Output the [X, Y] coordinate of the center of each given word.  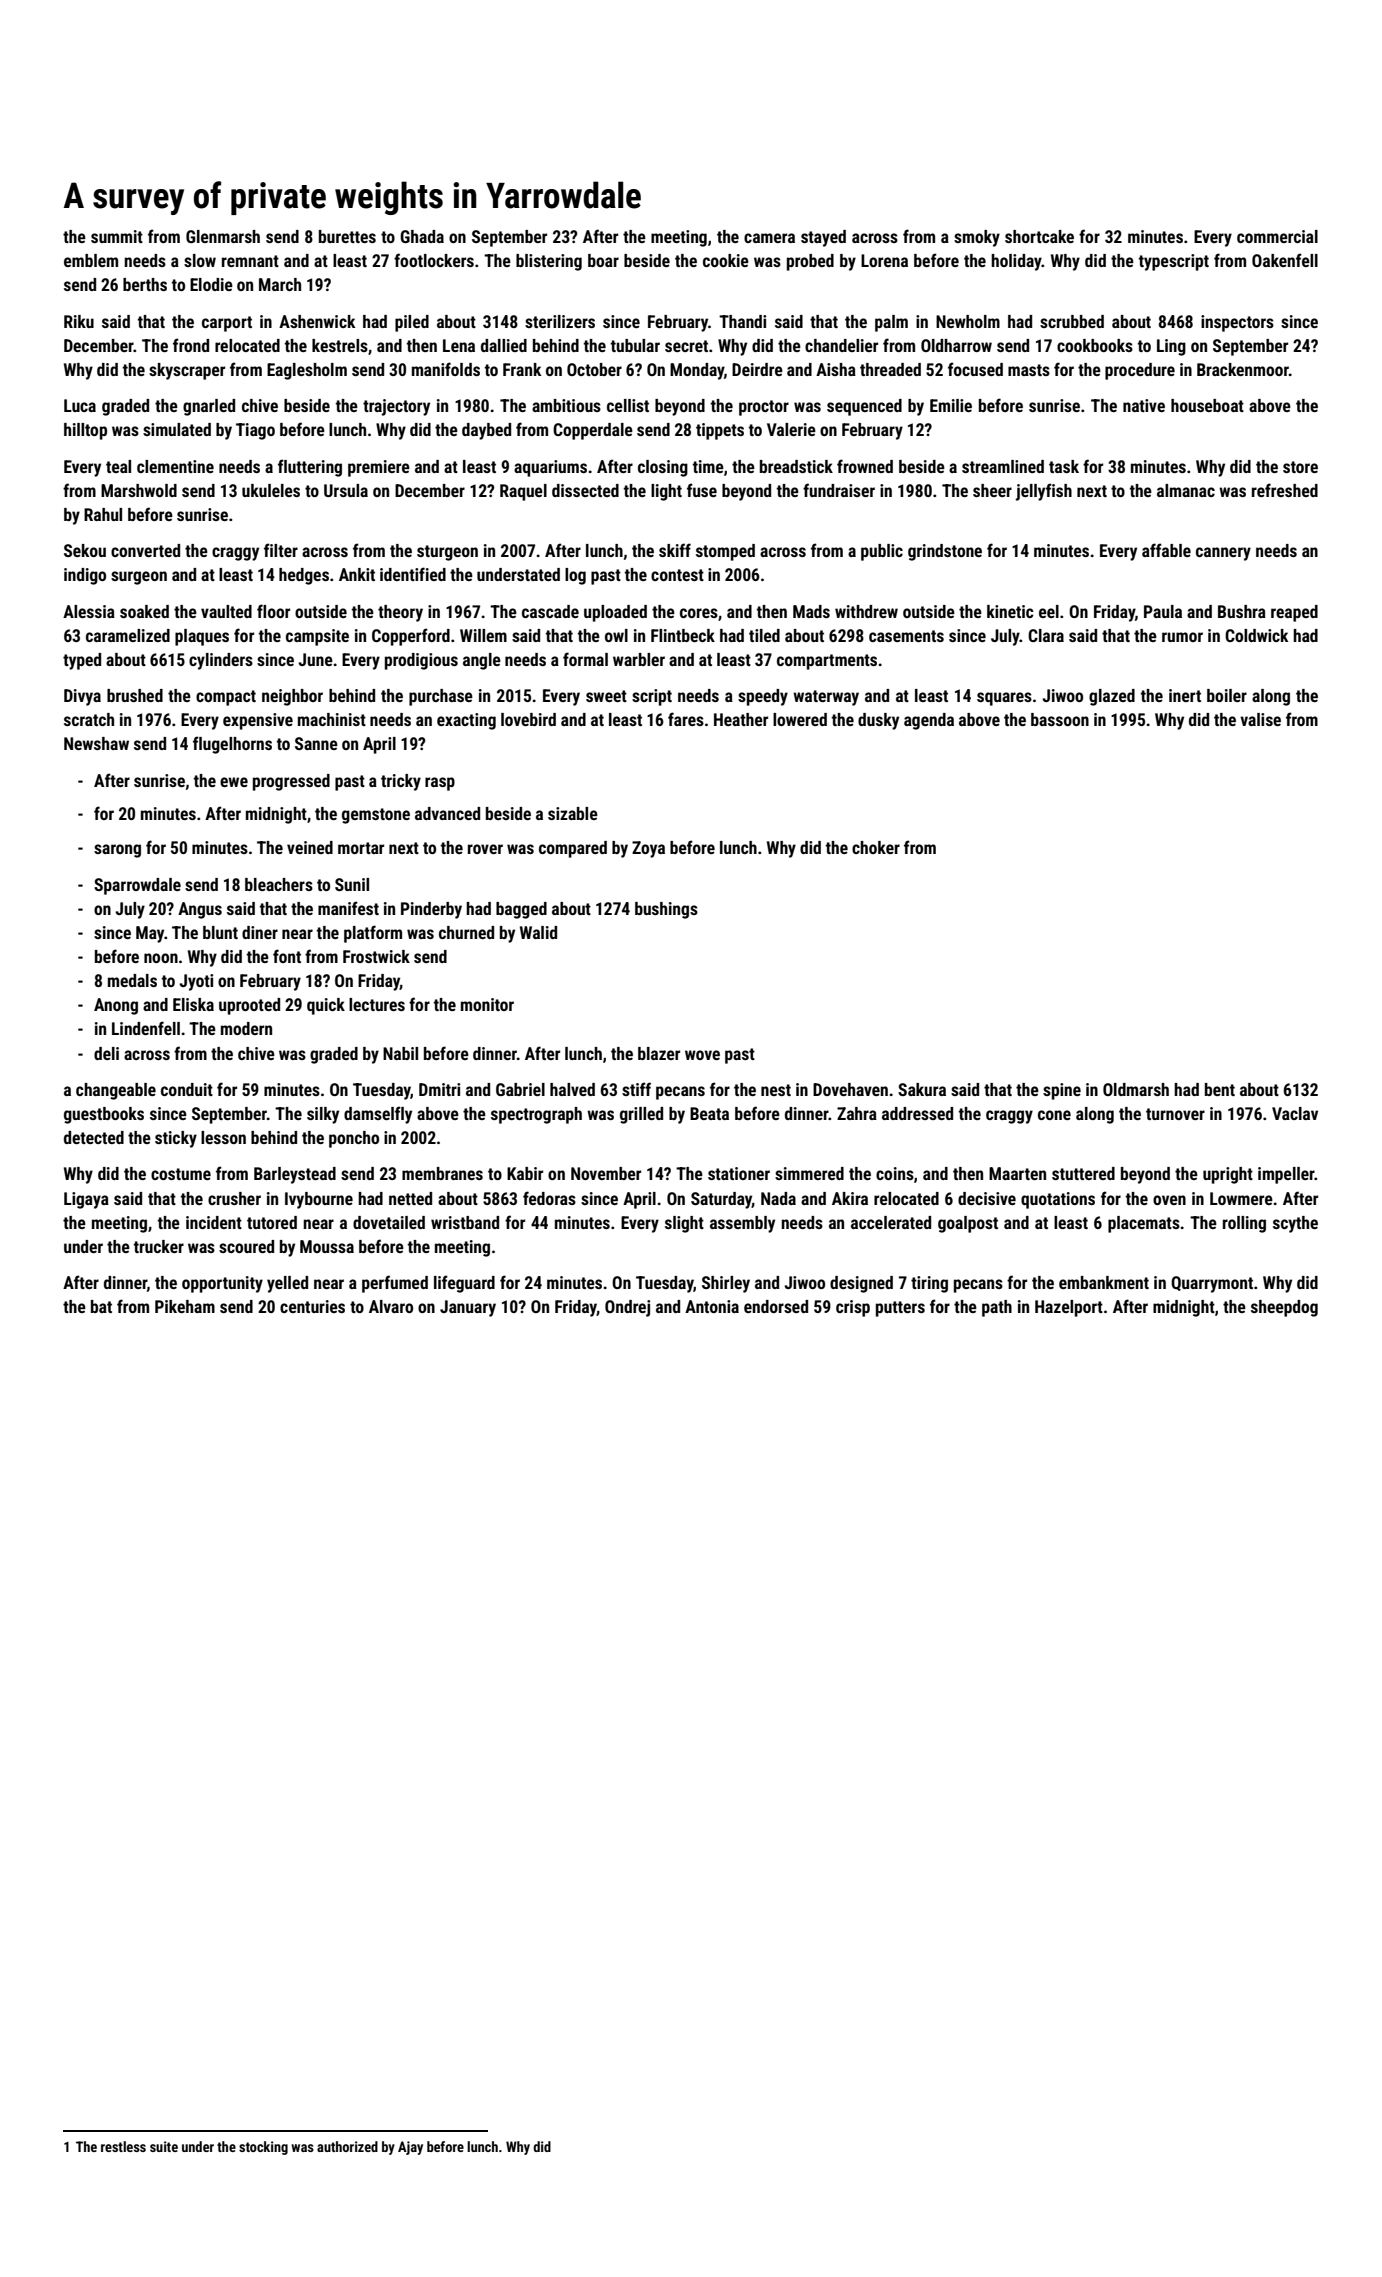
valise [1260, 719]
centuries [312, 1306]
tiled [764, 635]
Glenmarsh [223, 236]
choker [876, 847]
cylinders [221, 661]
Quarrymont [1212, 1284]
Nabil [400, 1053]
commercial [1277, 236]
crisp [853, 1308]
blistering [549, 262]
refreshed [1285, 490]
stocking [263, 2148]
